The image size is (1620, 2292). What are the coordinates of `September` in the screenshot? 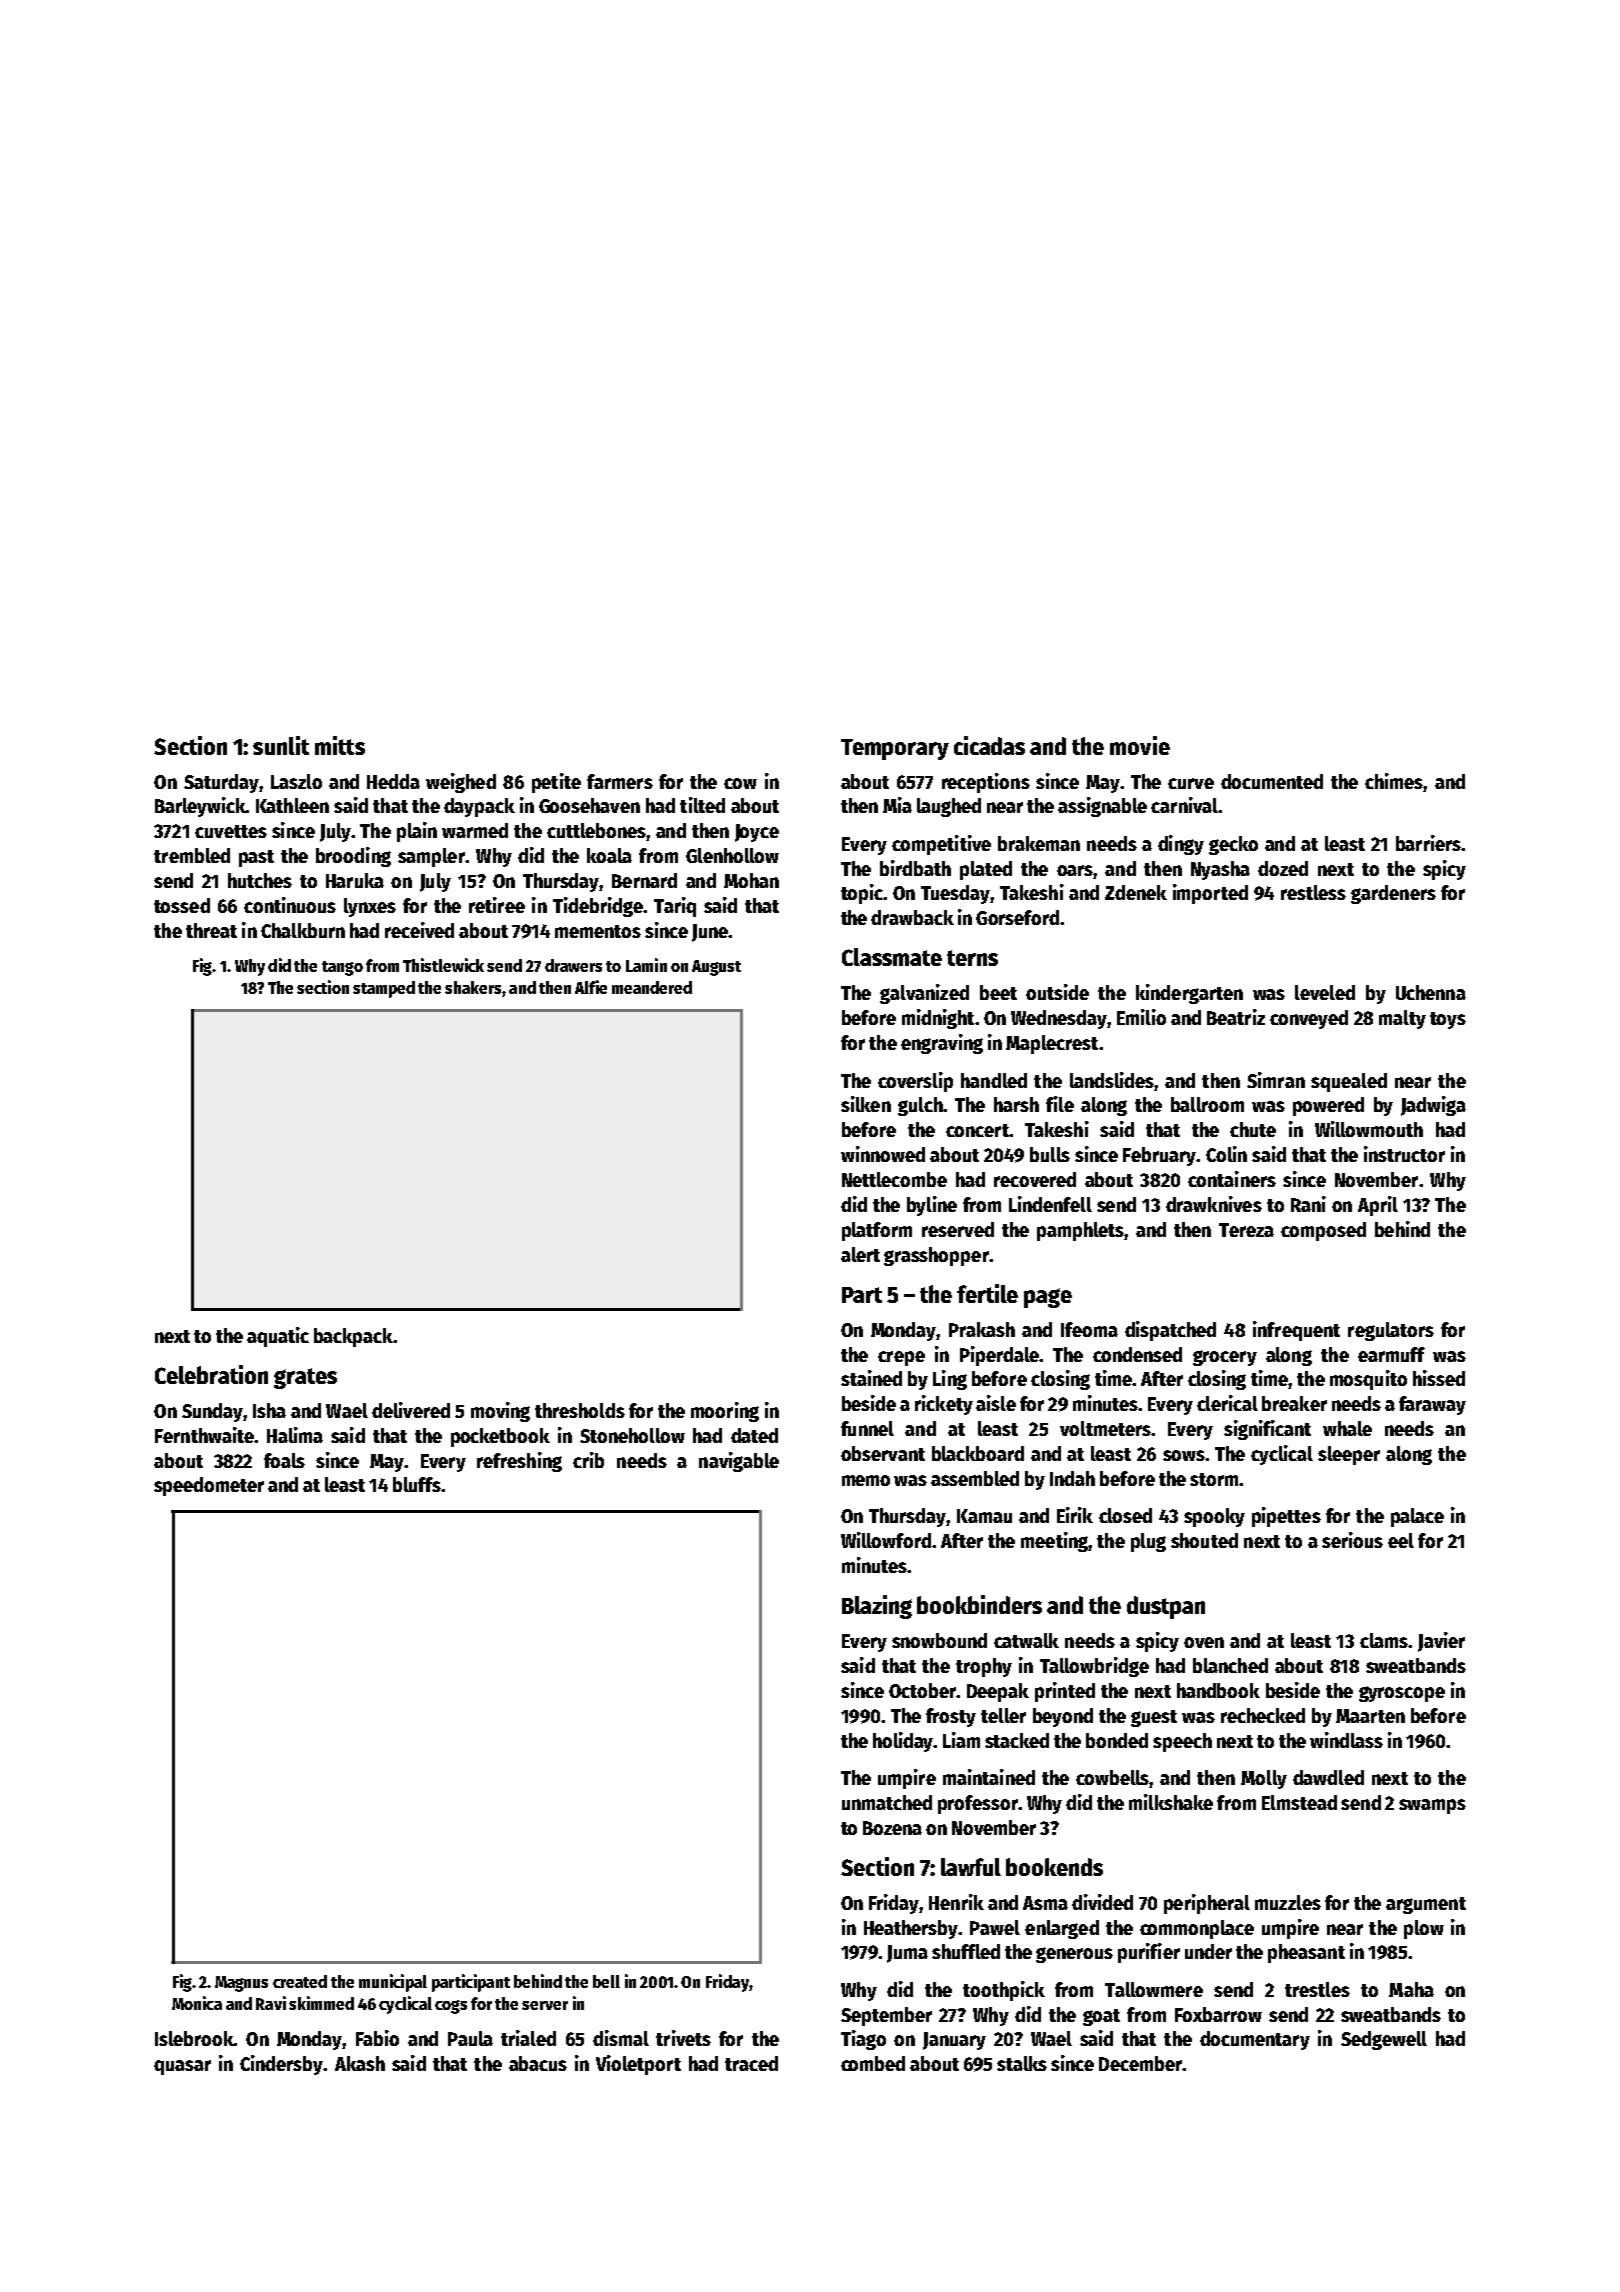 It's located at (886, 2016).
